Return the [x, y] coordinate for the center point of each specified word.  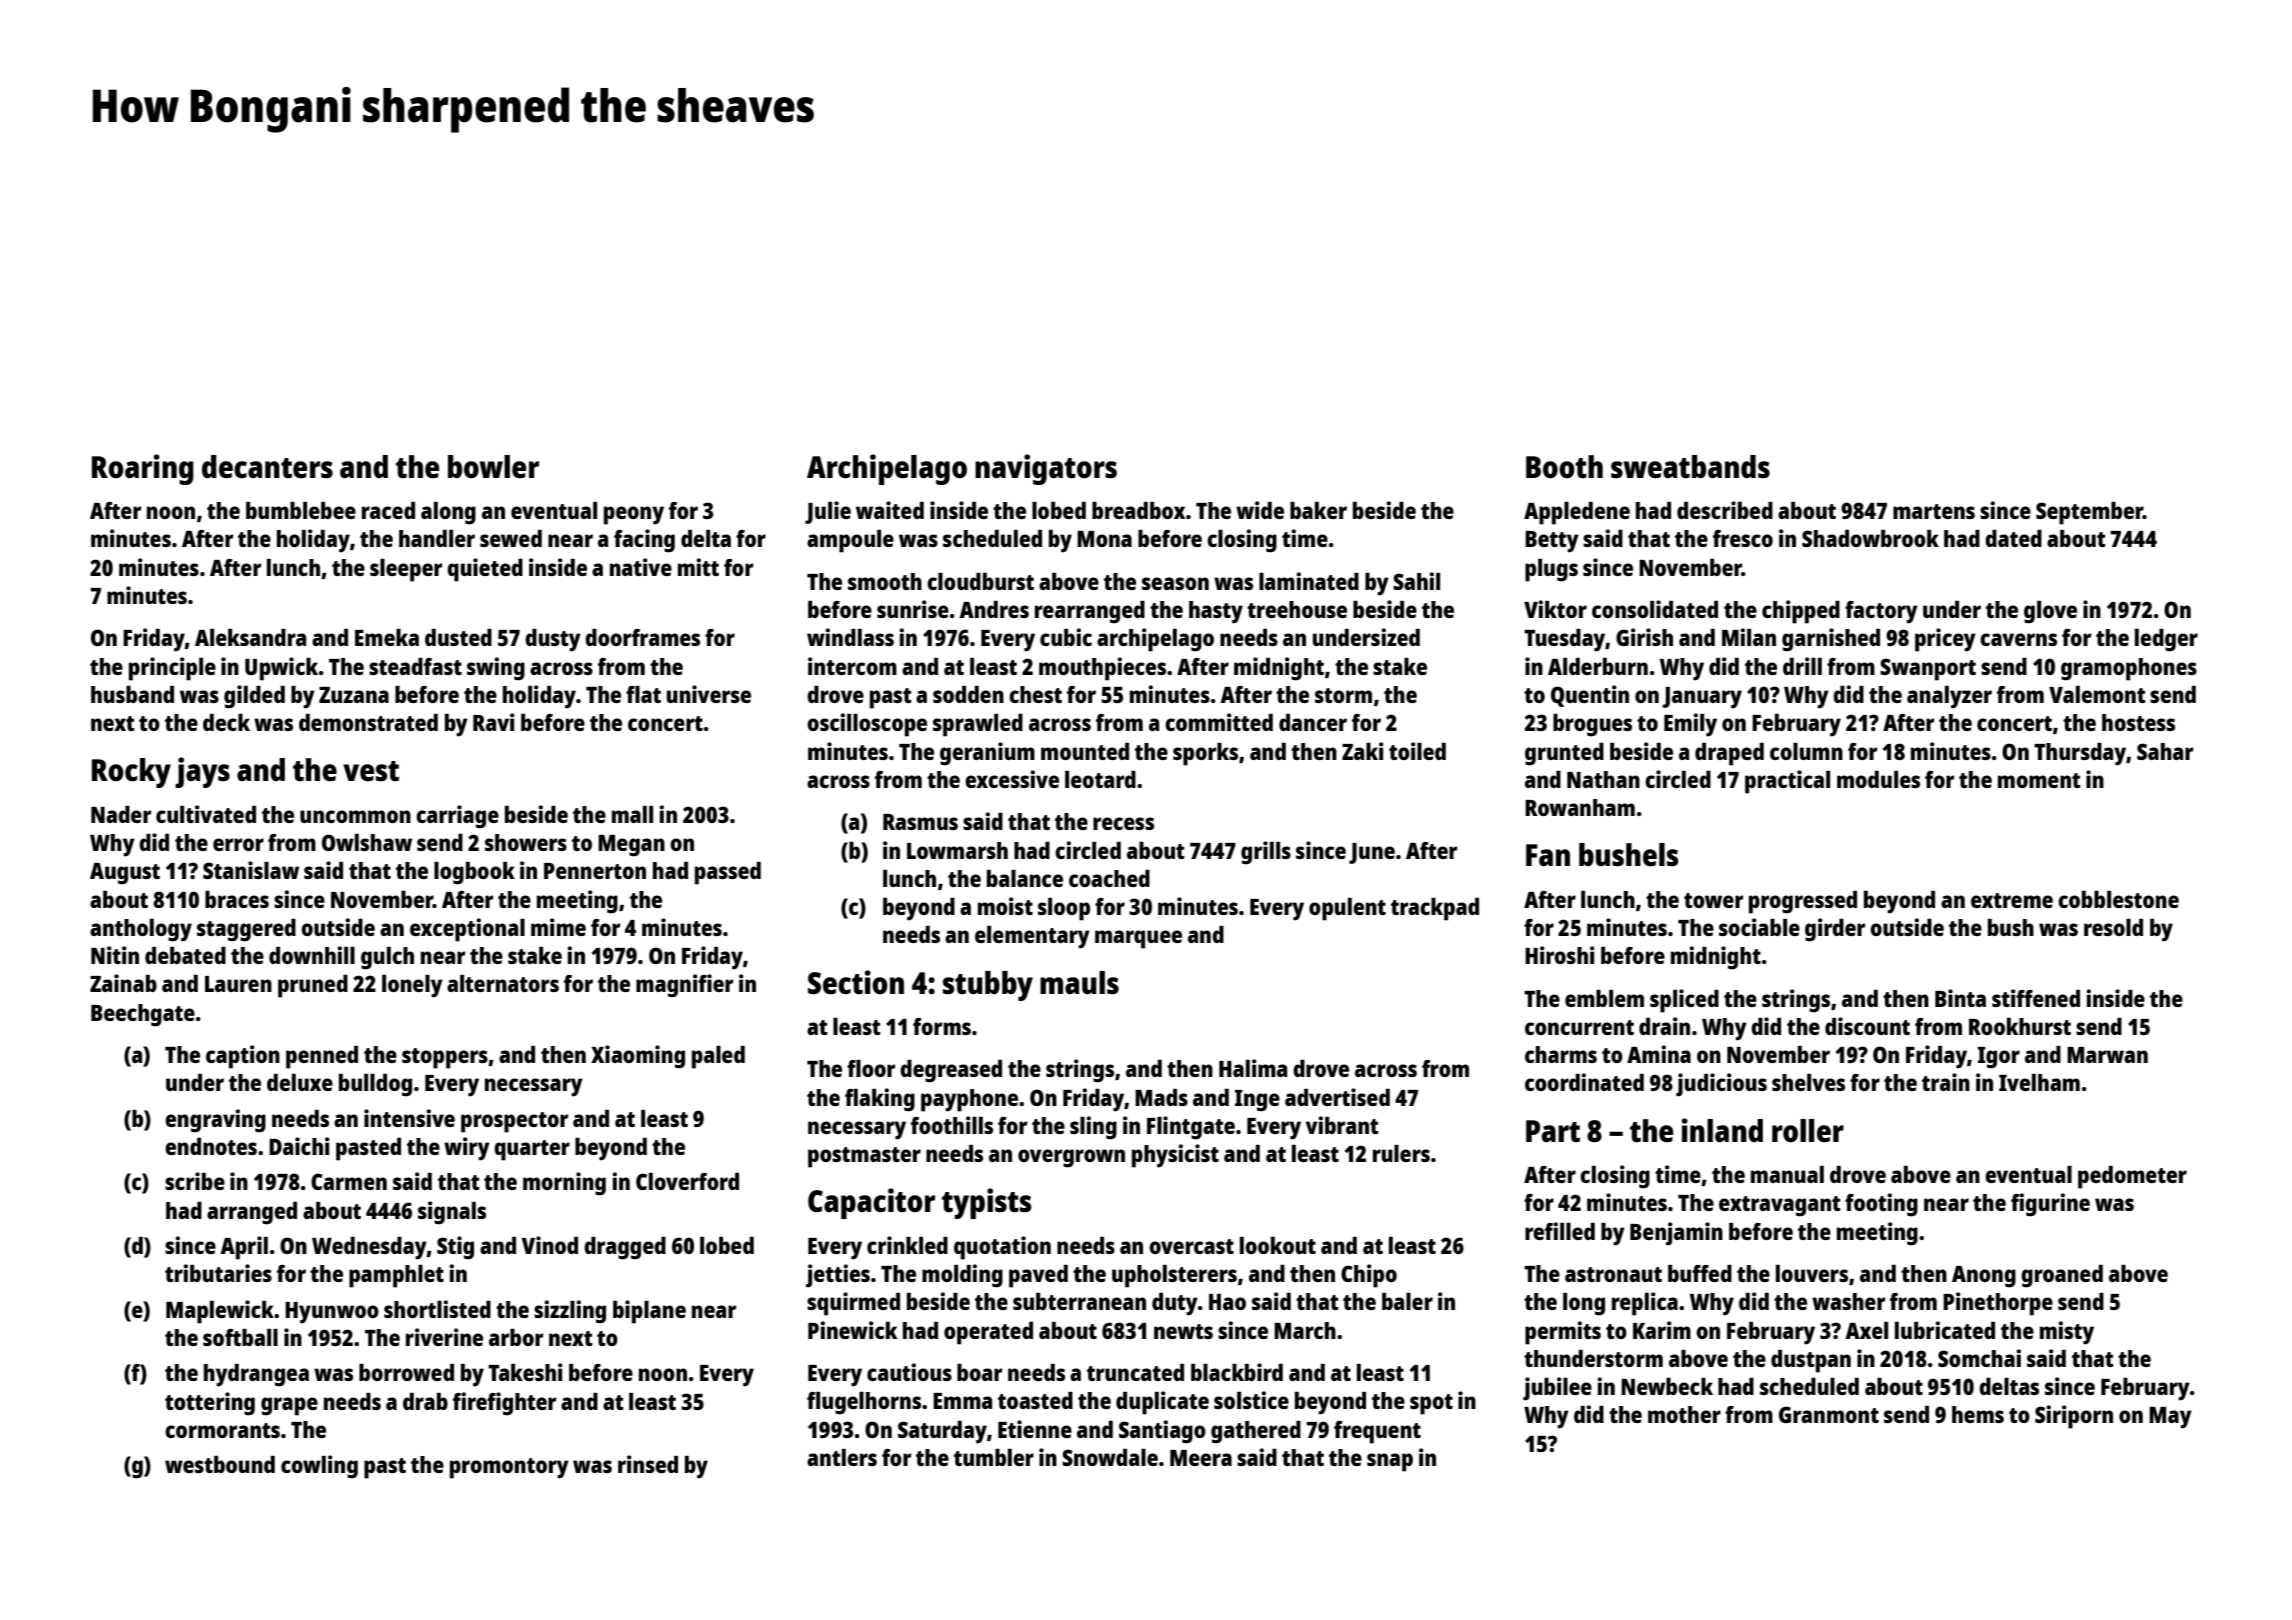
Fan [1548, 855]
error [238, 844]
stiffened [2036, 998]
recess [1123, 823]
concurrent [1579, 1027]
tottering [210, 1404]
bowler [493, 466]
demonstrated [368, 722]
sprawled [978, 725]
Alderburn [1598, 666]
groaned [2062, 1276]
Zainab [123, 983]
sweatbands [1690, 467]
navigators [1046, 469]
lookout [1278, 1245]
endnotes [211, 1146]
